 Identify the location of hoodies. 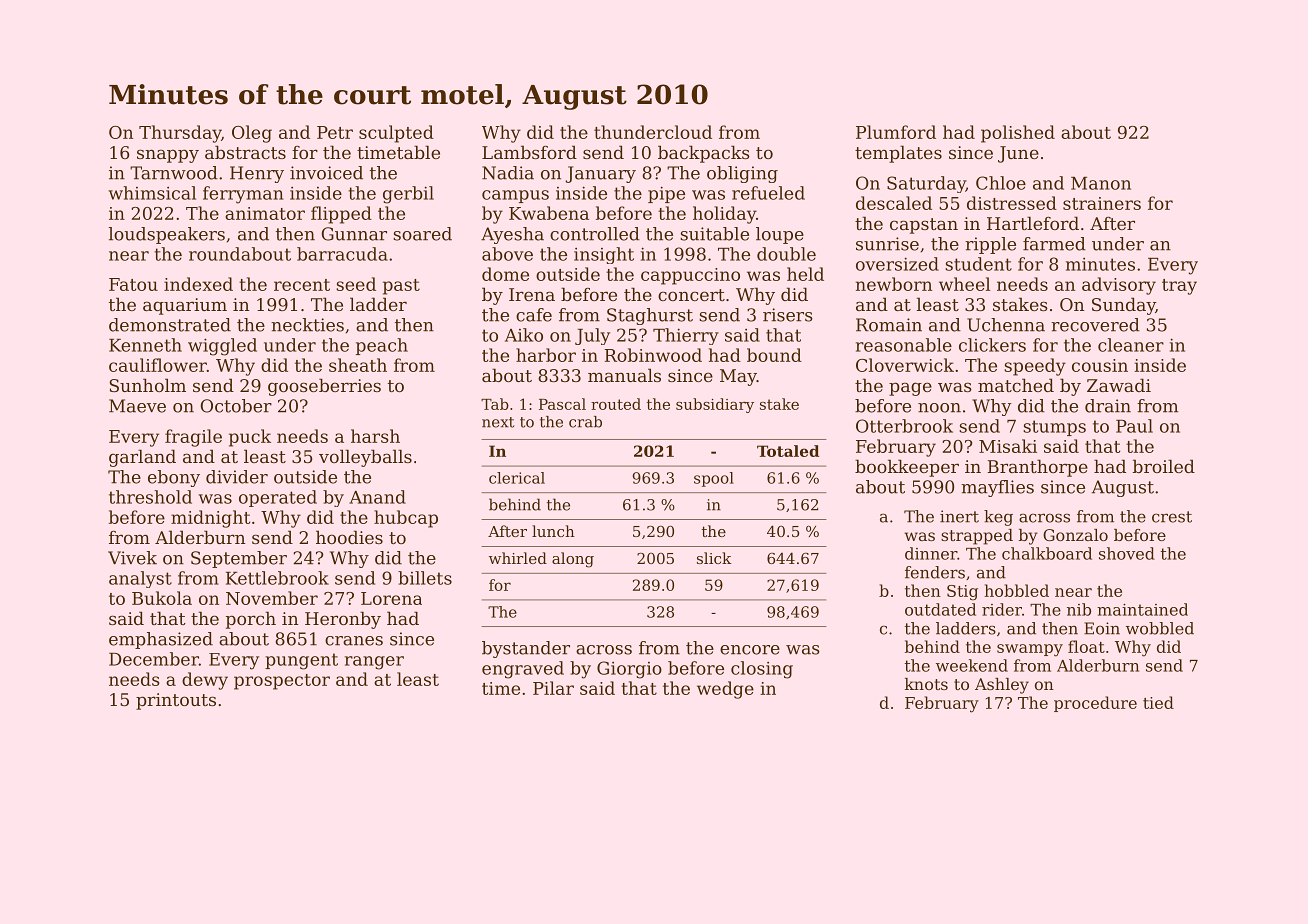
(349, 537).
